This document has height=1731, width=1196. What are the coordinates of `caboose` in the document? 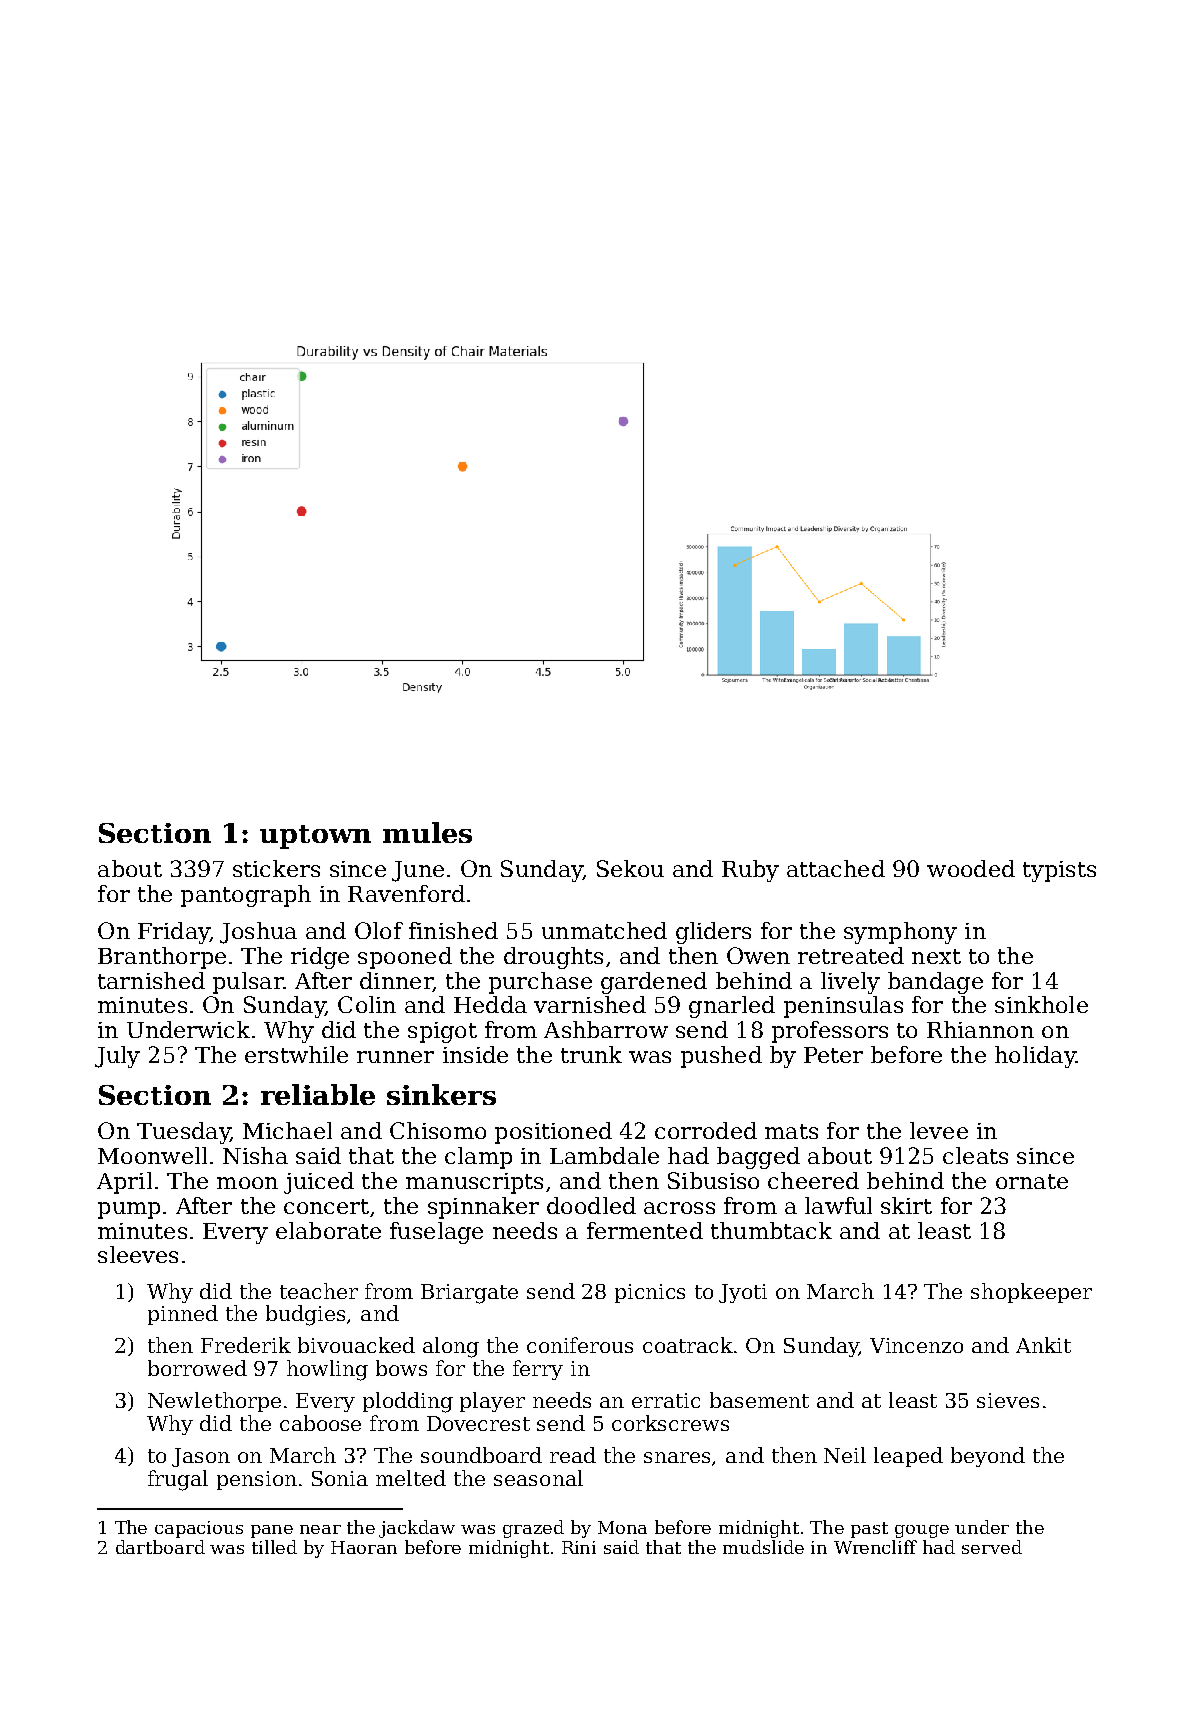 It's located at (320, 1423).
